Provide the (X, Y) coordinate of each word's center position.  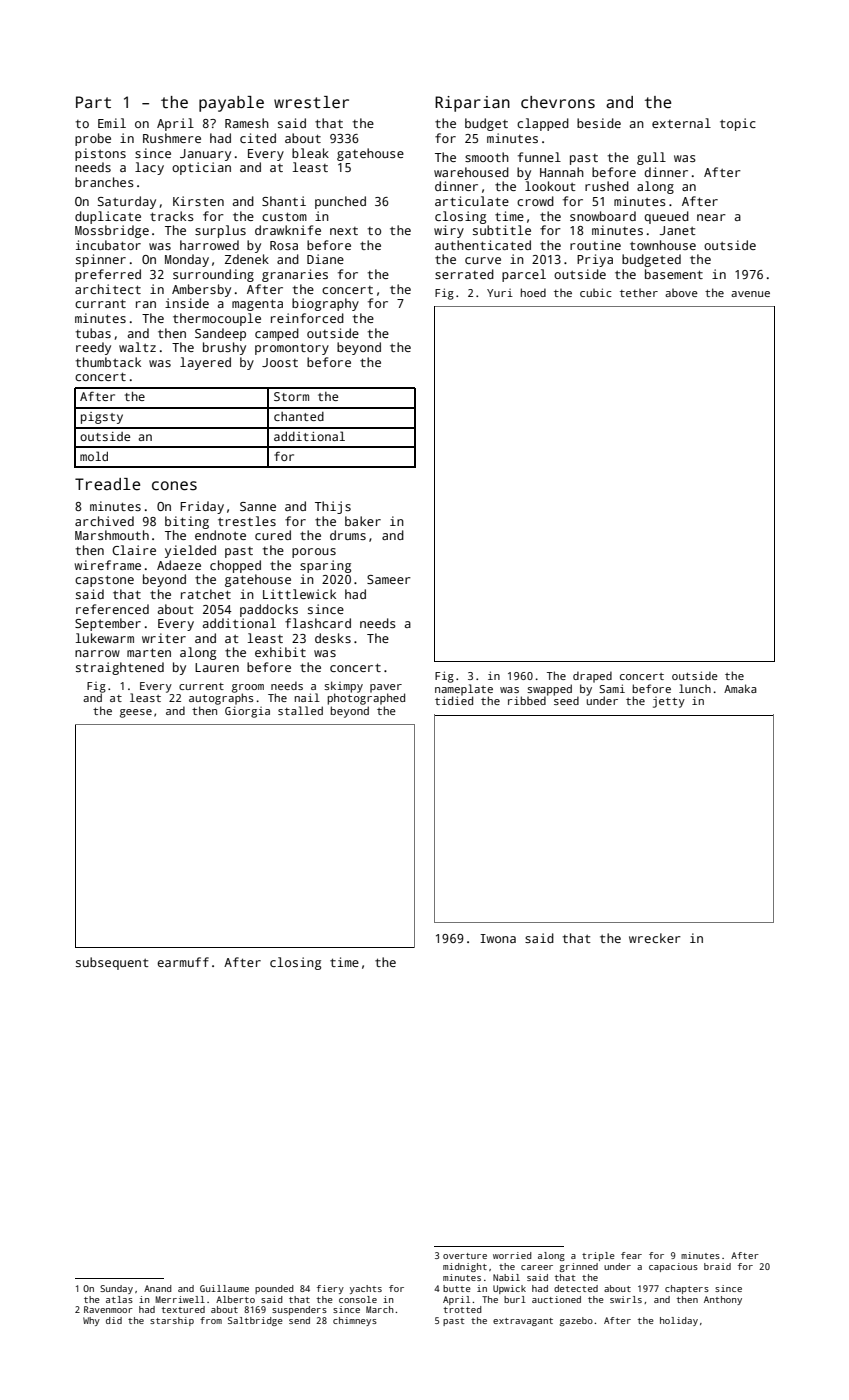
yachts (366, 1289)
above (681, 293)
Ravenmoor (108, 1309)
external (681, 123)
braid (717, 1266)
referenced (112, 609)
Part (93, 102)
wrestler (311, 102)
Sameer (389, 579)
